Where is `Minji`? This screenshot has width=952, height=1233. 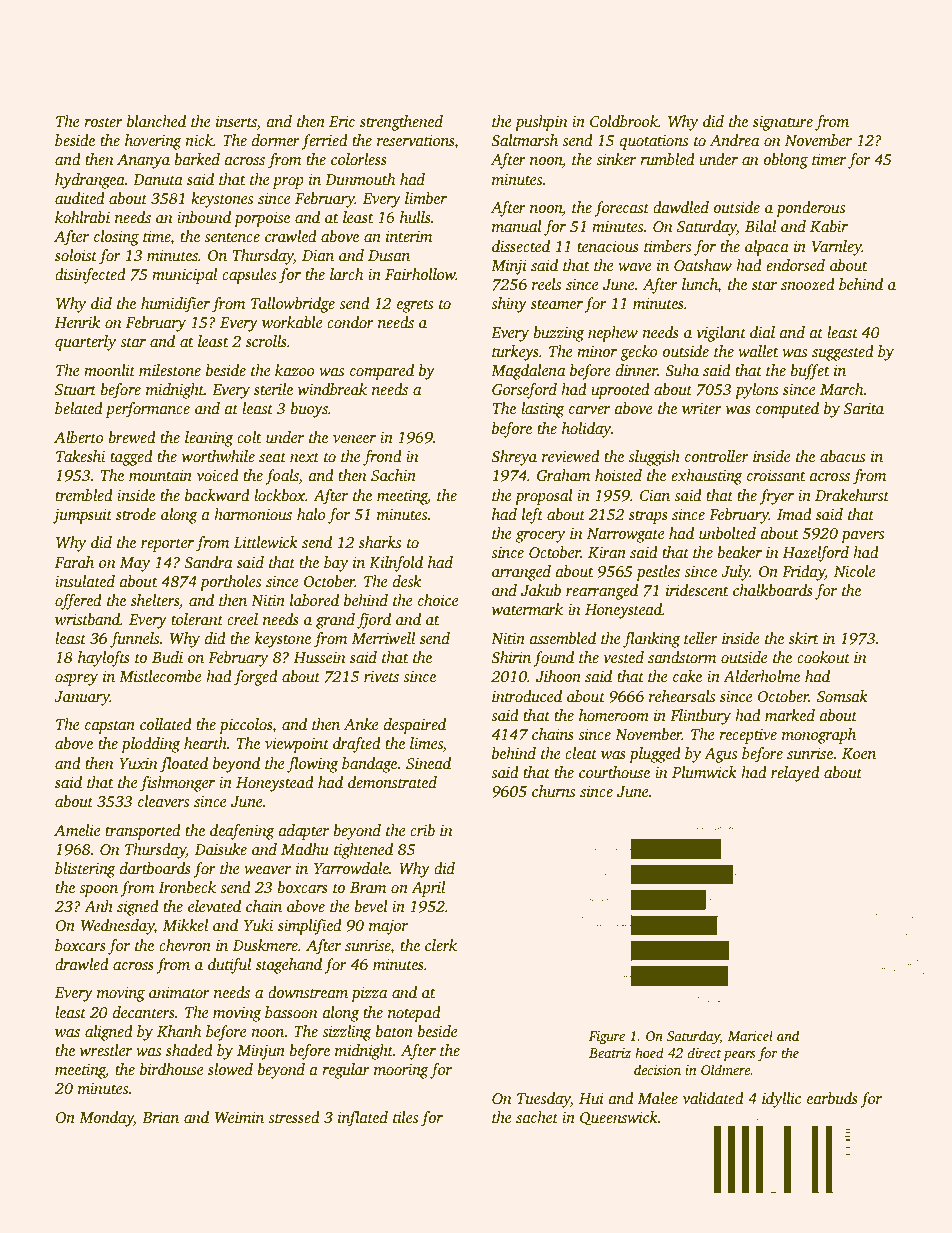 Minji is located at coordinates (509, 267).
